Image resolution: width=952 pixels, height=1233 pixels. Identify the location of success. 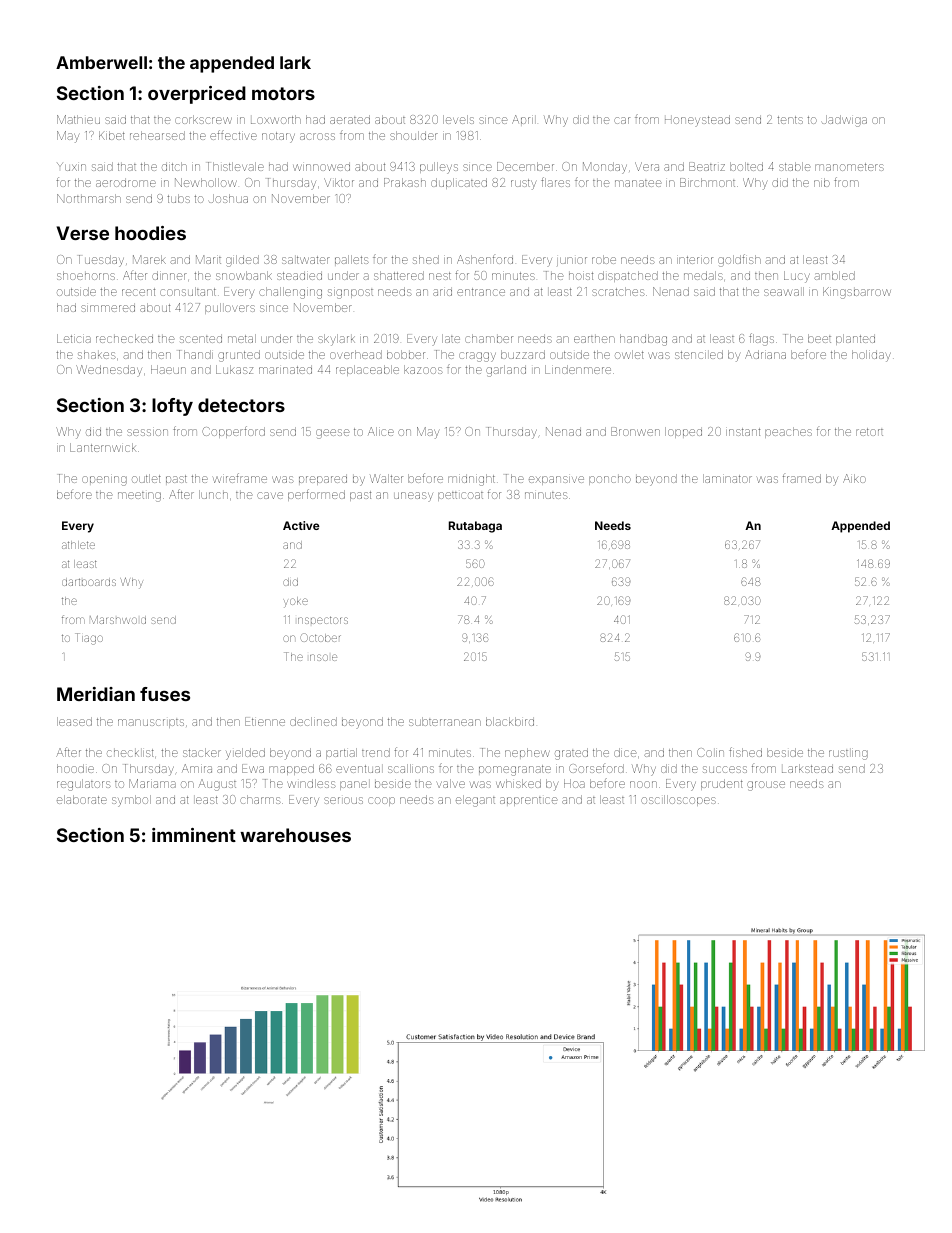
(725, 769).
